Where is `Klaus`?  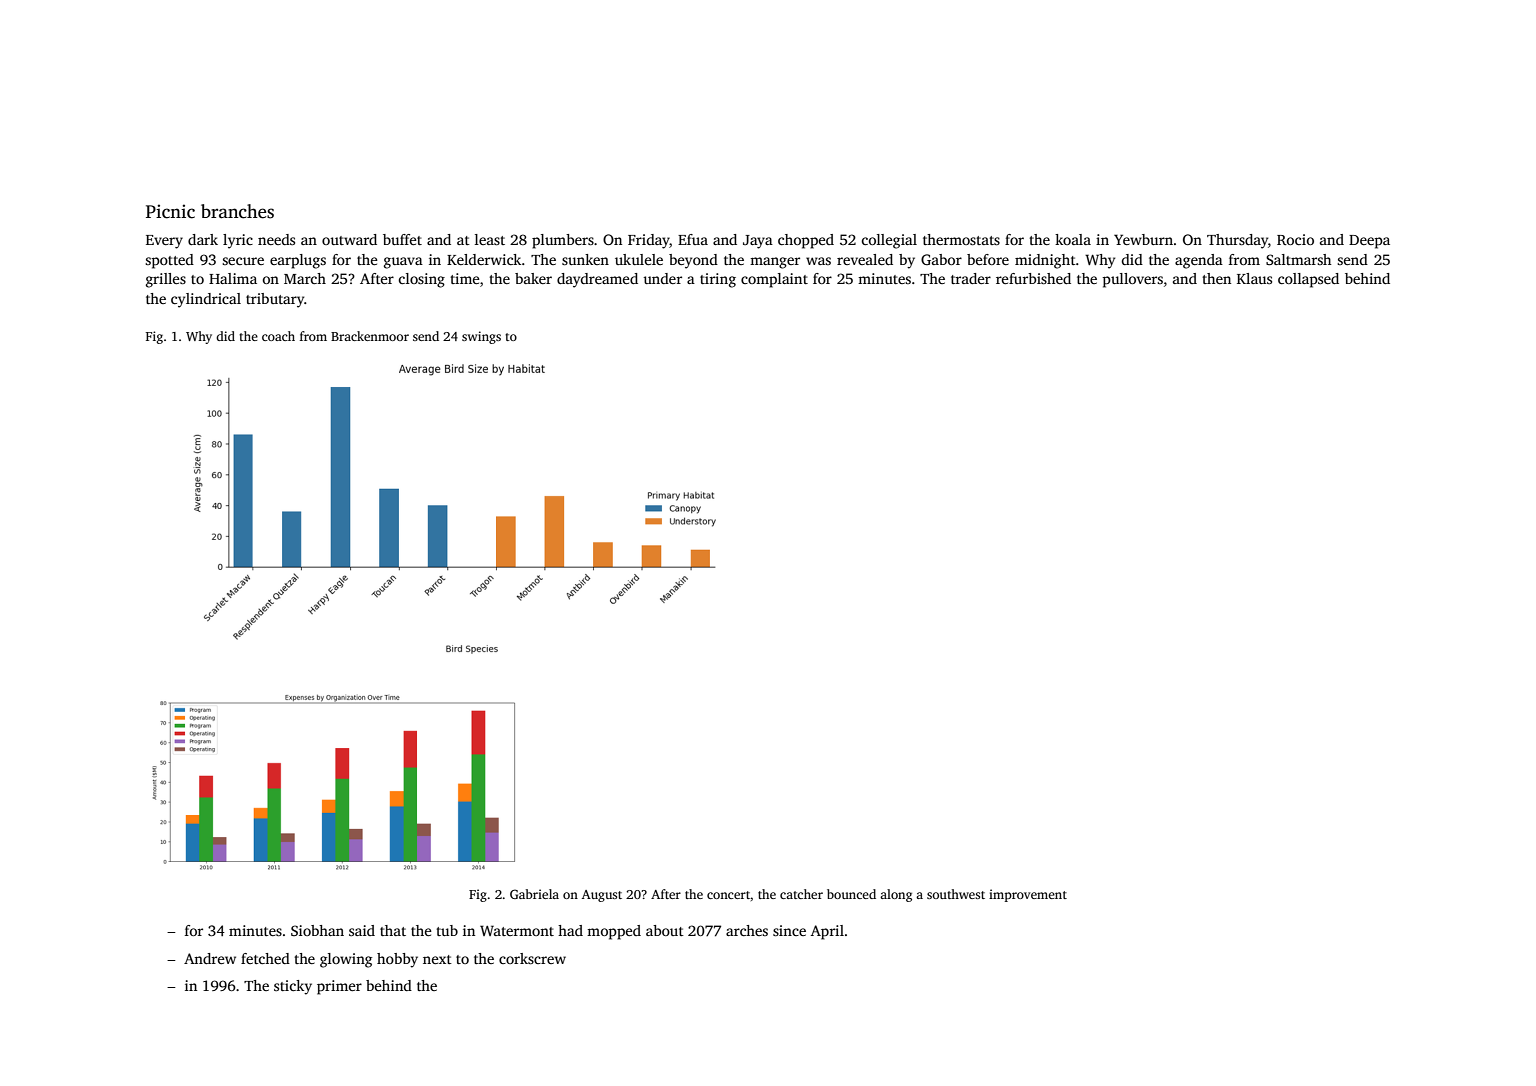
Klaus is located at coordinates (1254, 278).
